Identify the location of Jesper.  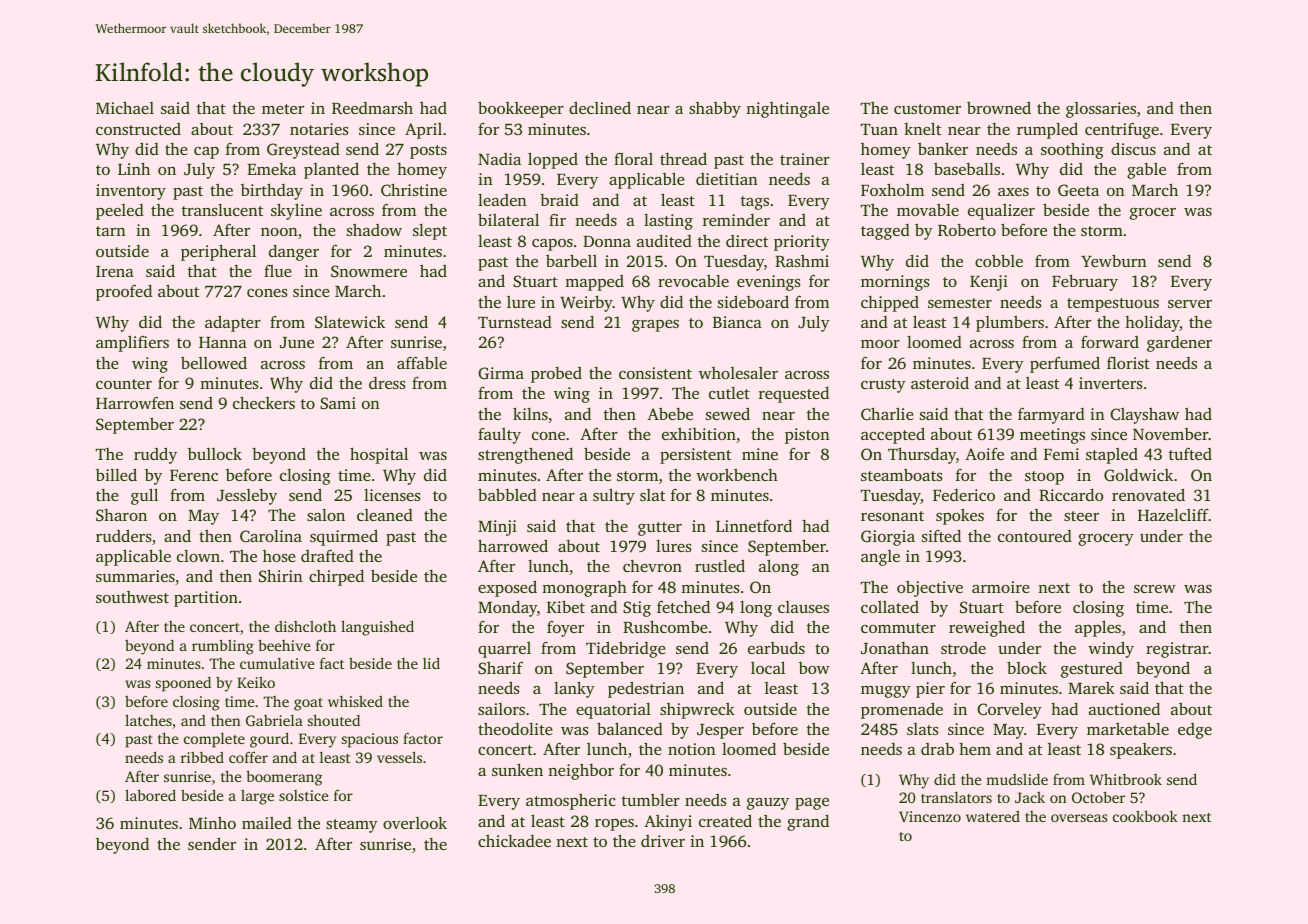
(720, 731).
